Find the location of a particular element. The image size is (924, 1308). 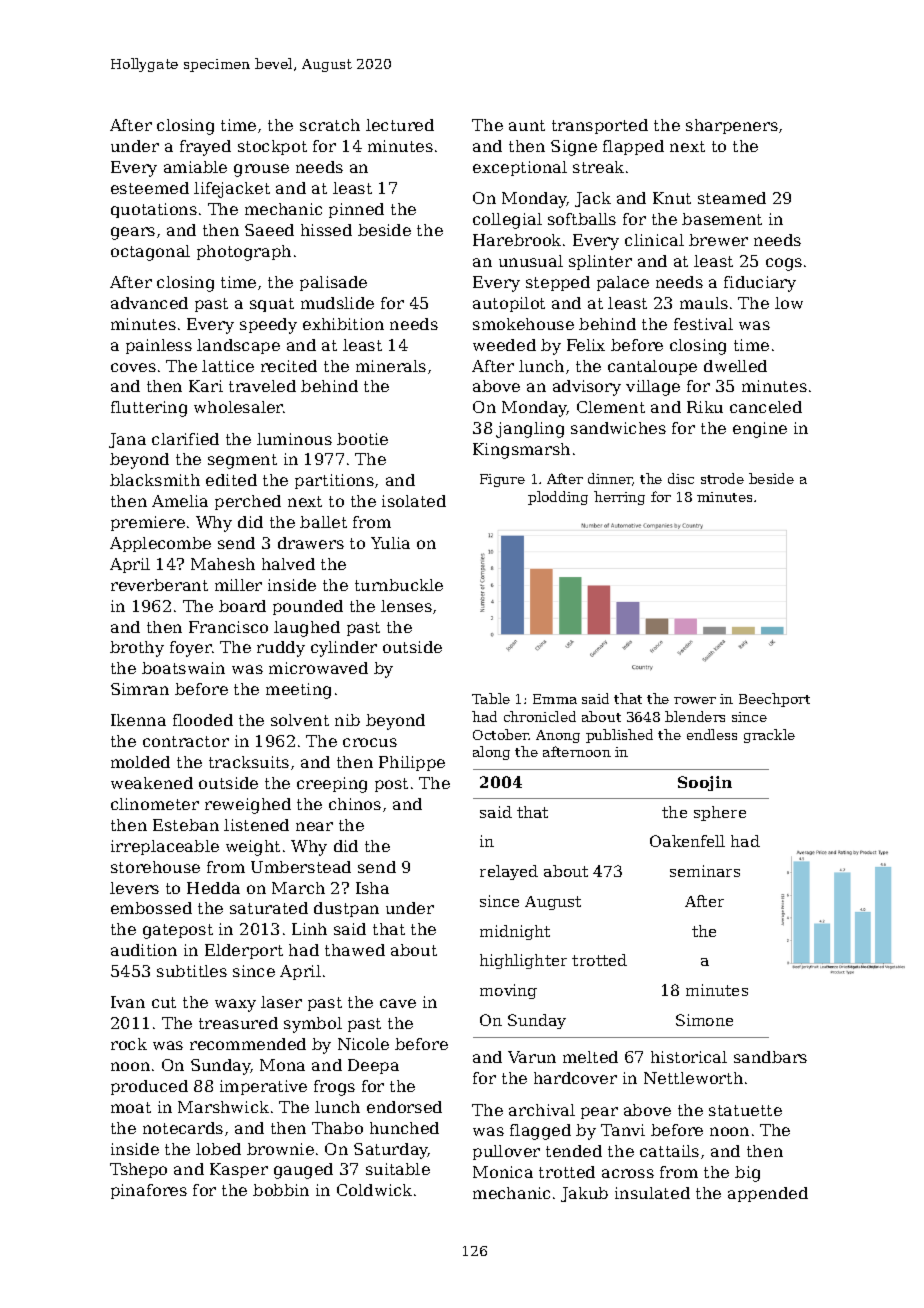

pinned is located at coordinates (356, 210).
